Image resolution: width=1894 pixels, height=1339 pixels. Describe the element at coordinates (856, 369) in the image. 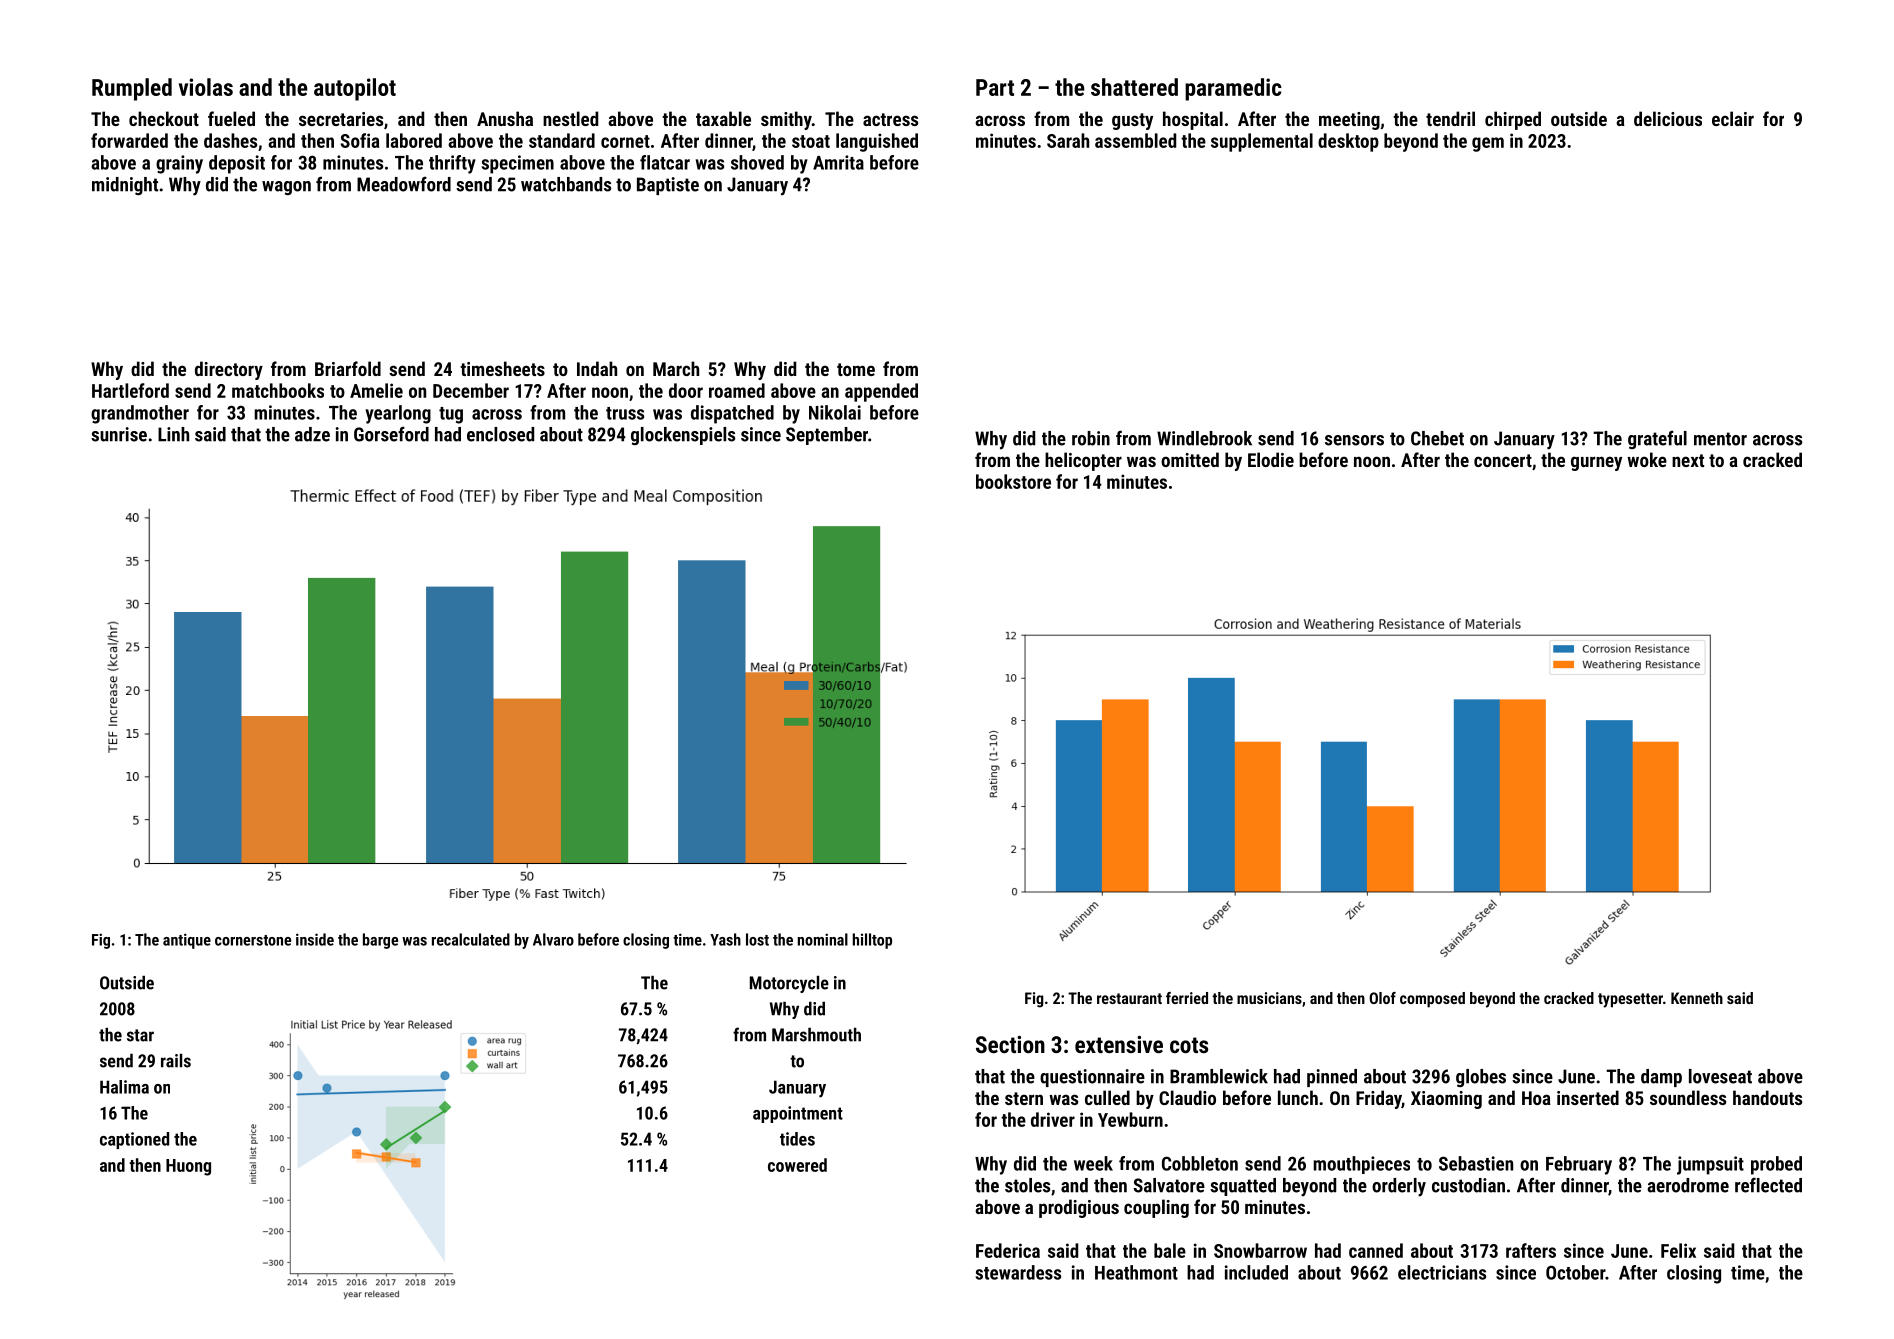

I see `tome` at that location.
